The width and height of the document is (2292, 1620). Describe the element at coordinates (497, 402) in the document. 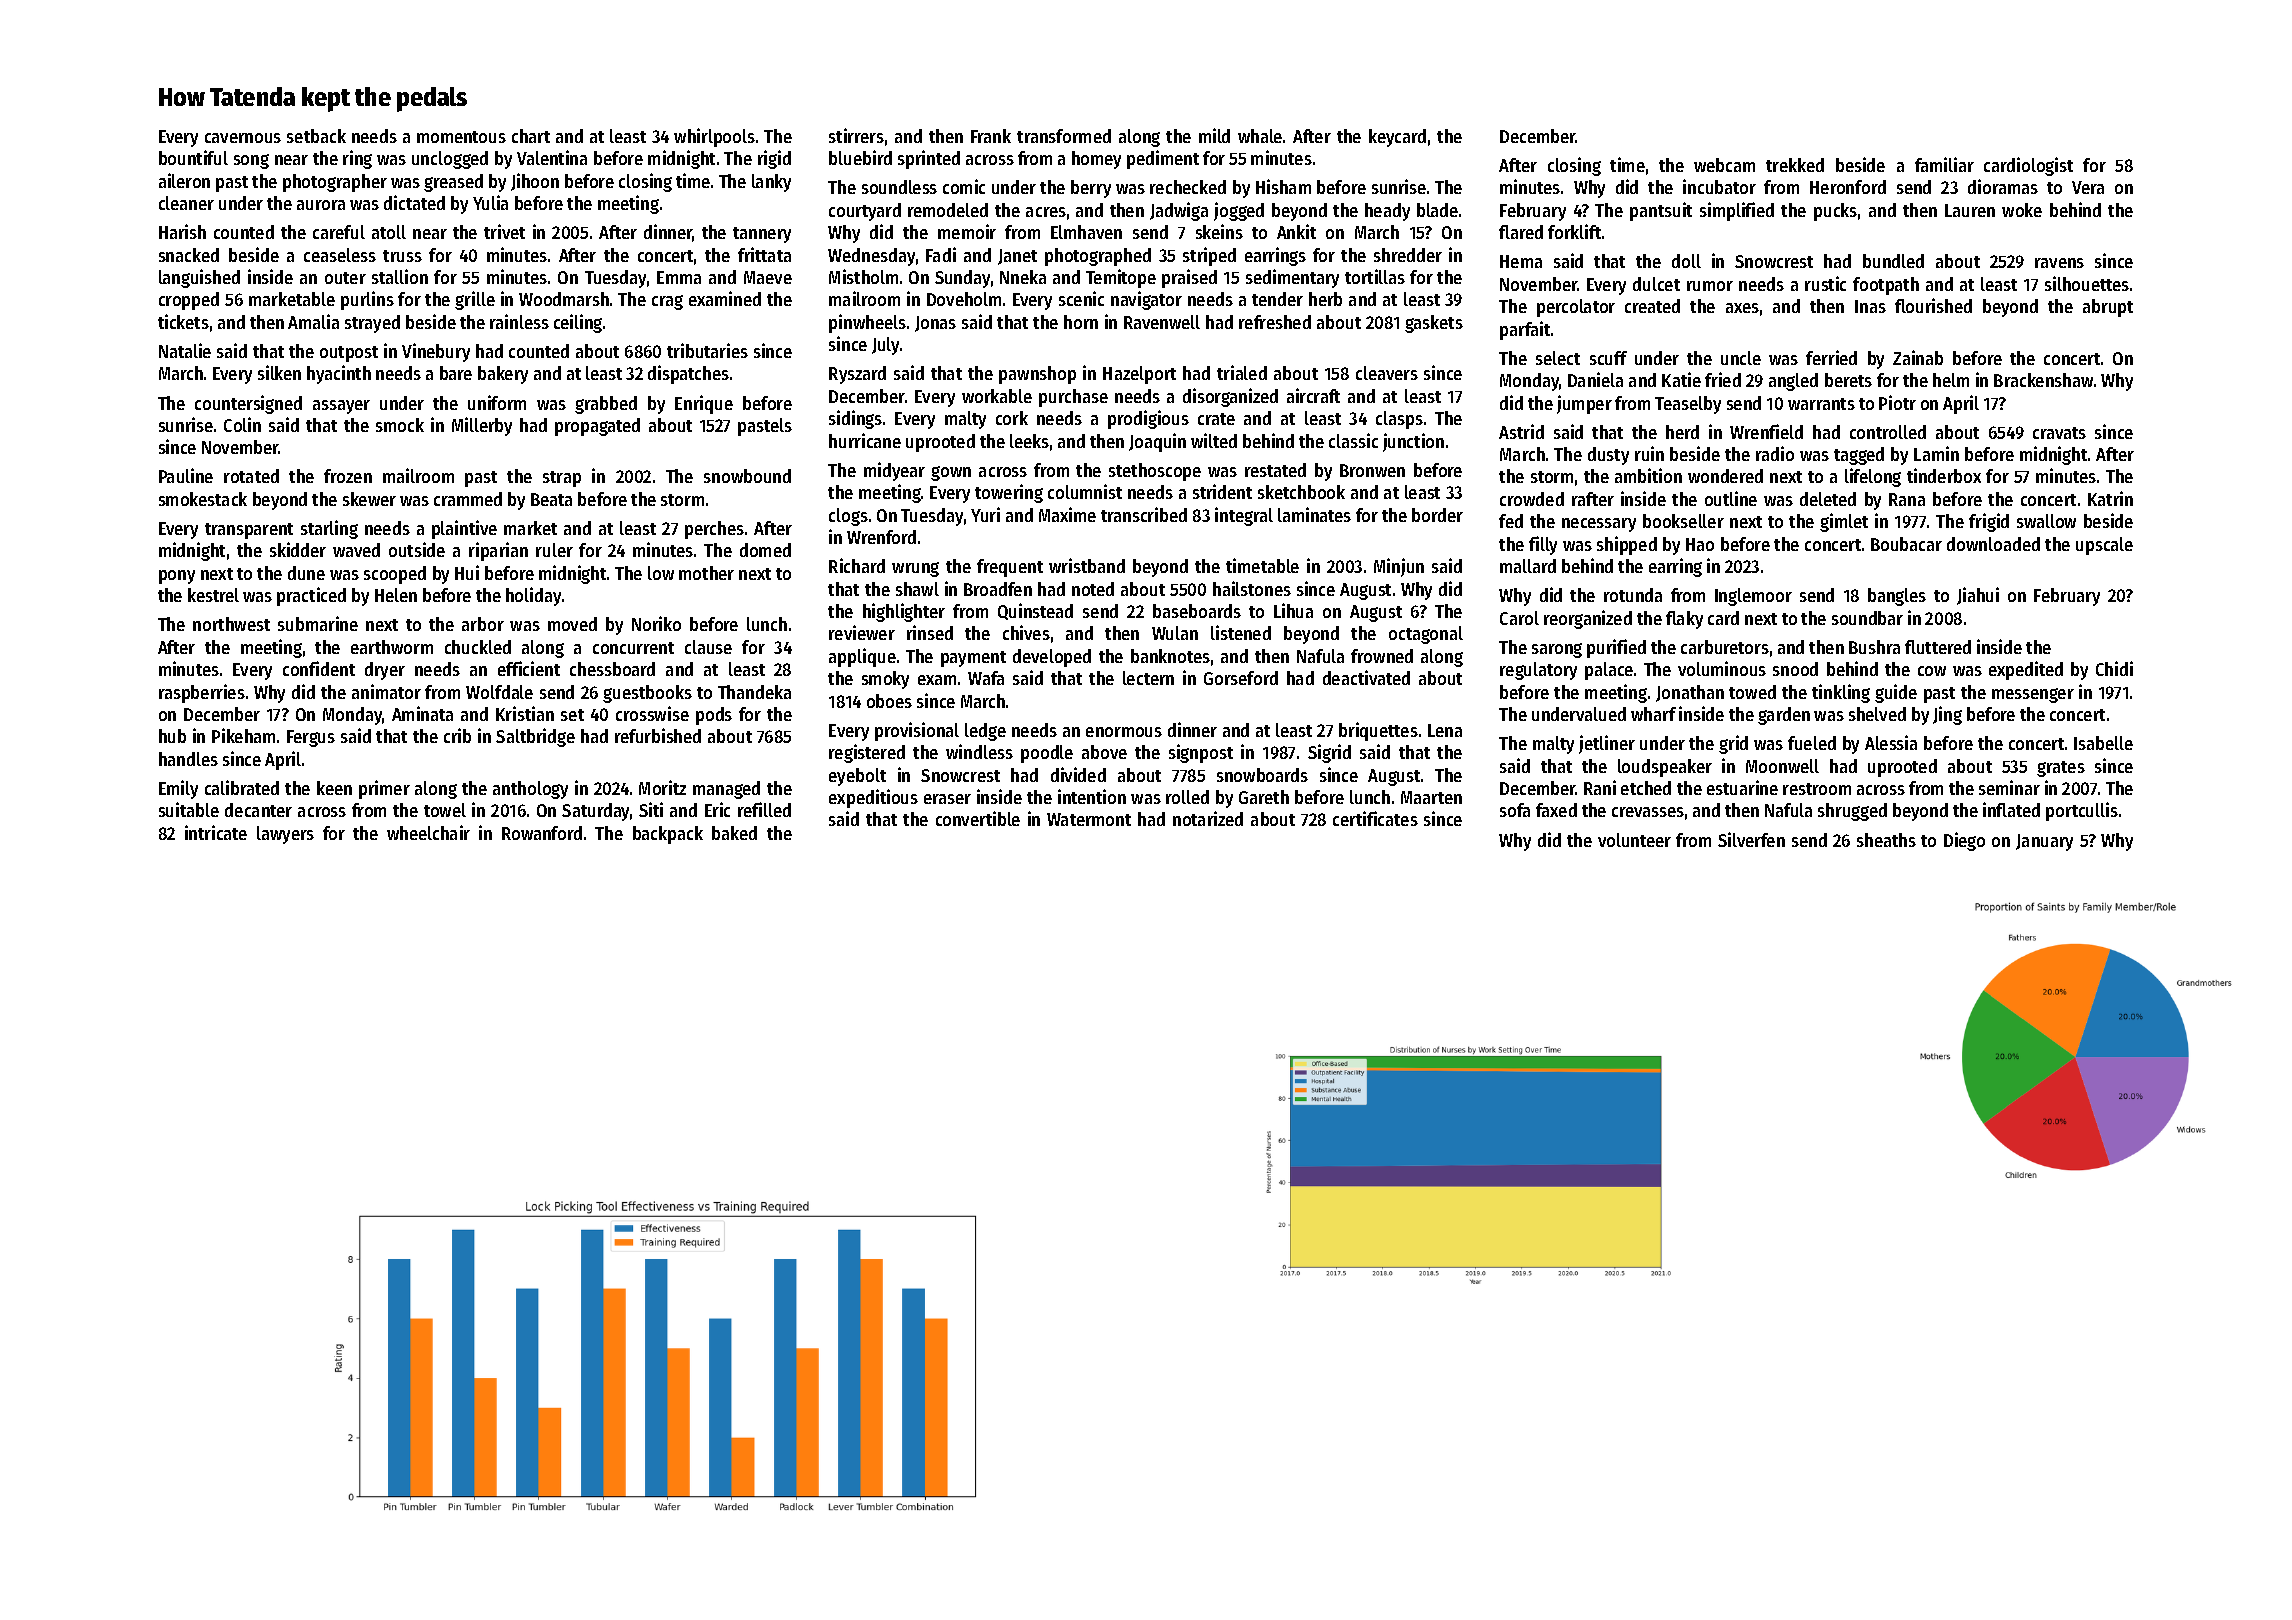

I see `uniform` at that location.
